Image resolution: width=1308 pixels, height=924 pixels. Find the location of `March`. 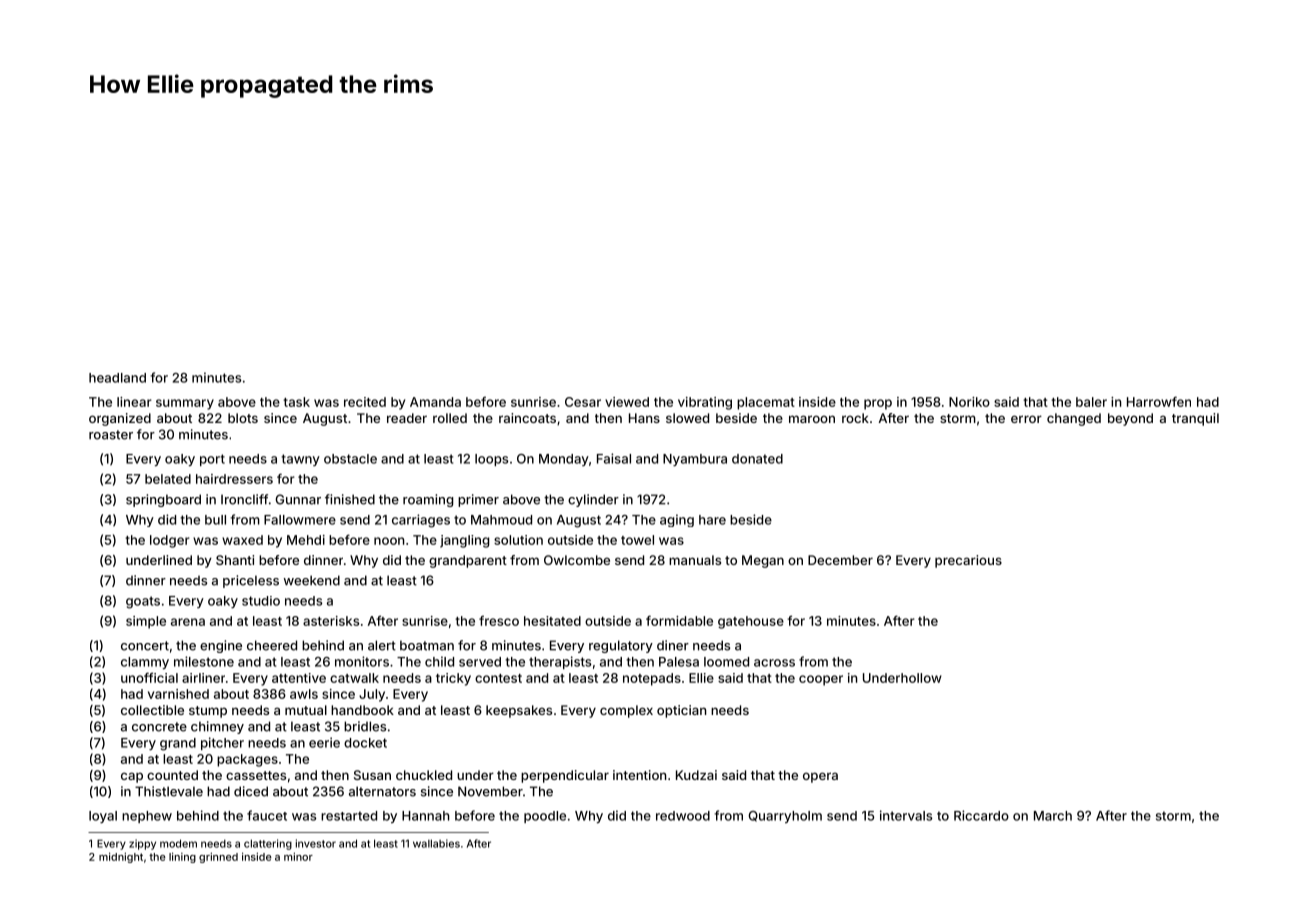

March is located at coordinates (1053, 816).
